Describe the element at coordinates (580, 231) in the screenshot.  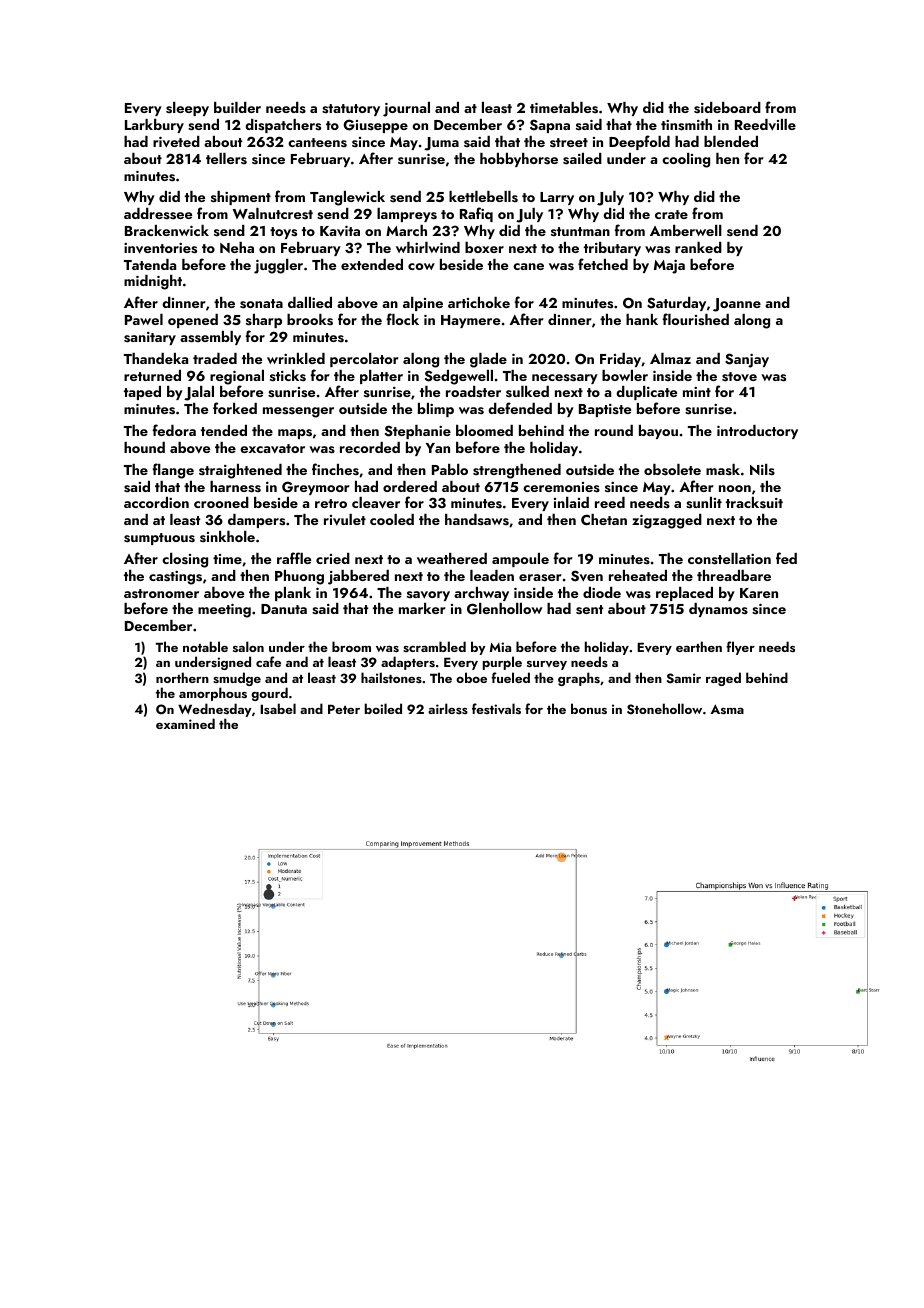
I see `stuntman` at that location.
